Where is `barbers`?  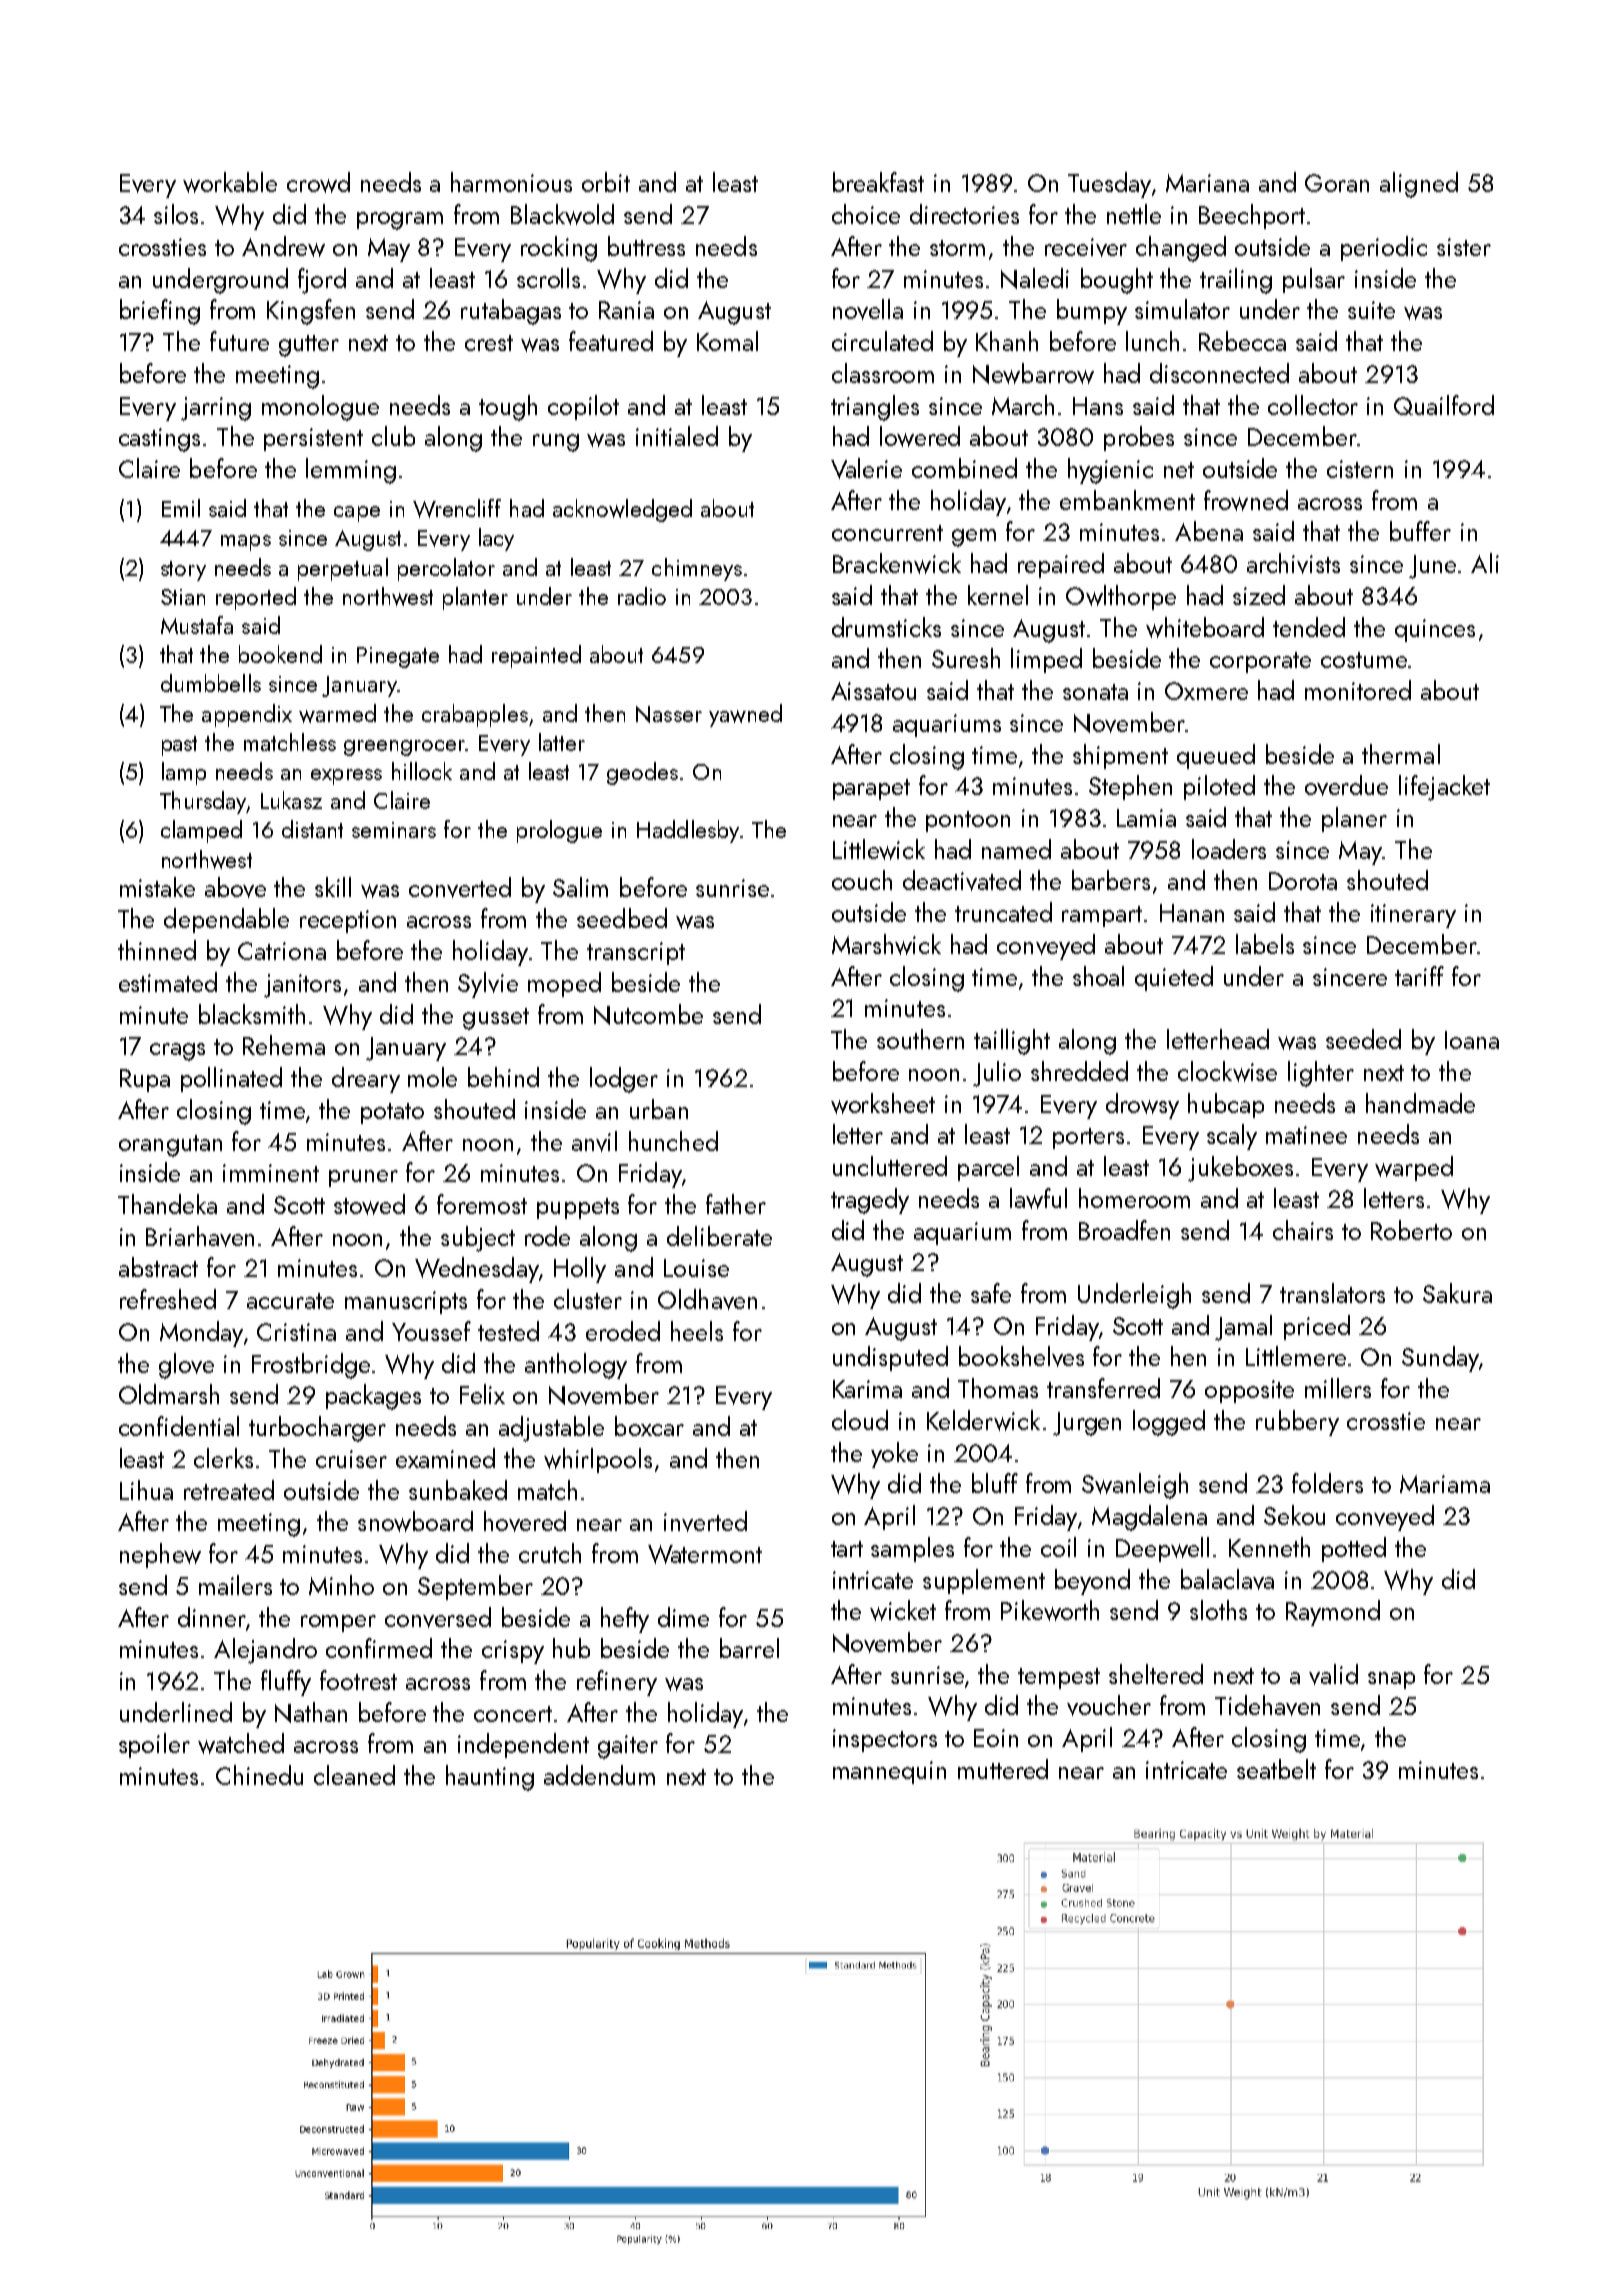
barbers is located at coordinates (1111, 880).
